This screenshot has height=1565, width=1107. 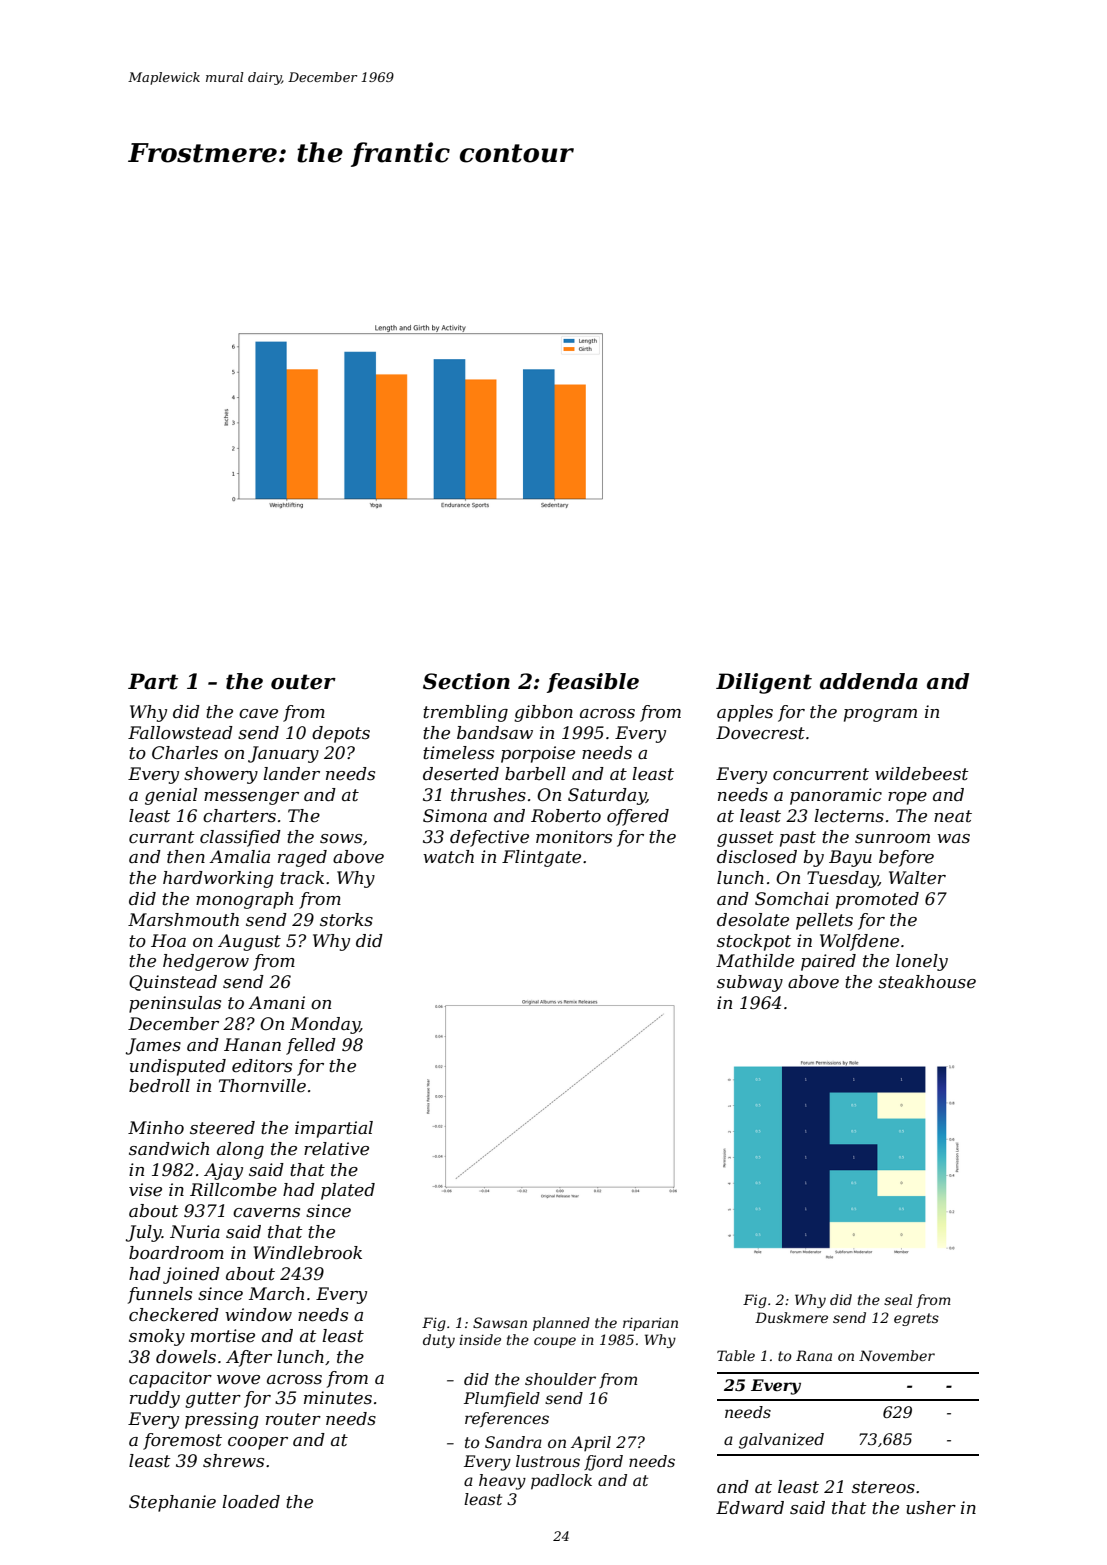 I want to click on steakhouse, so click(x=927, y=982).
